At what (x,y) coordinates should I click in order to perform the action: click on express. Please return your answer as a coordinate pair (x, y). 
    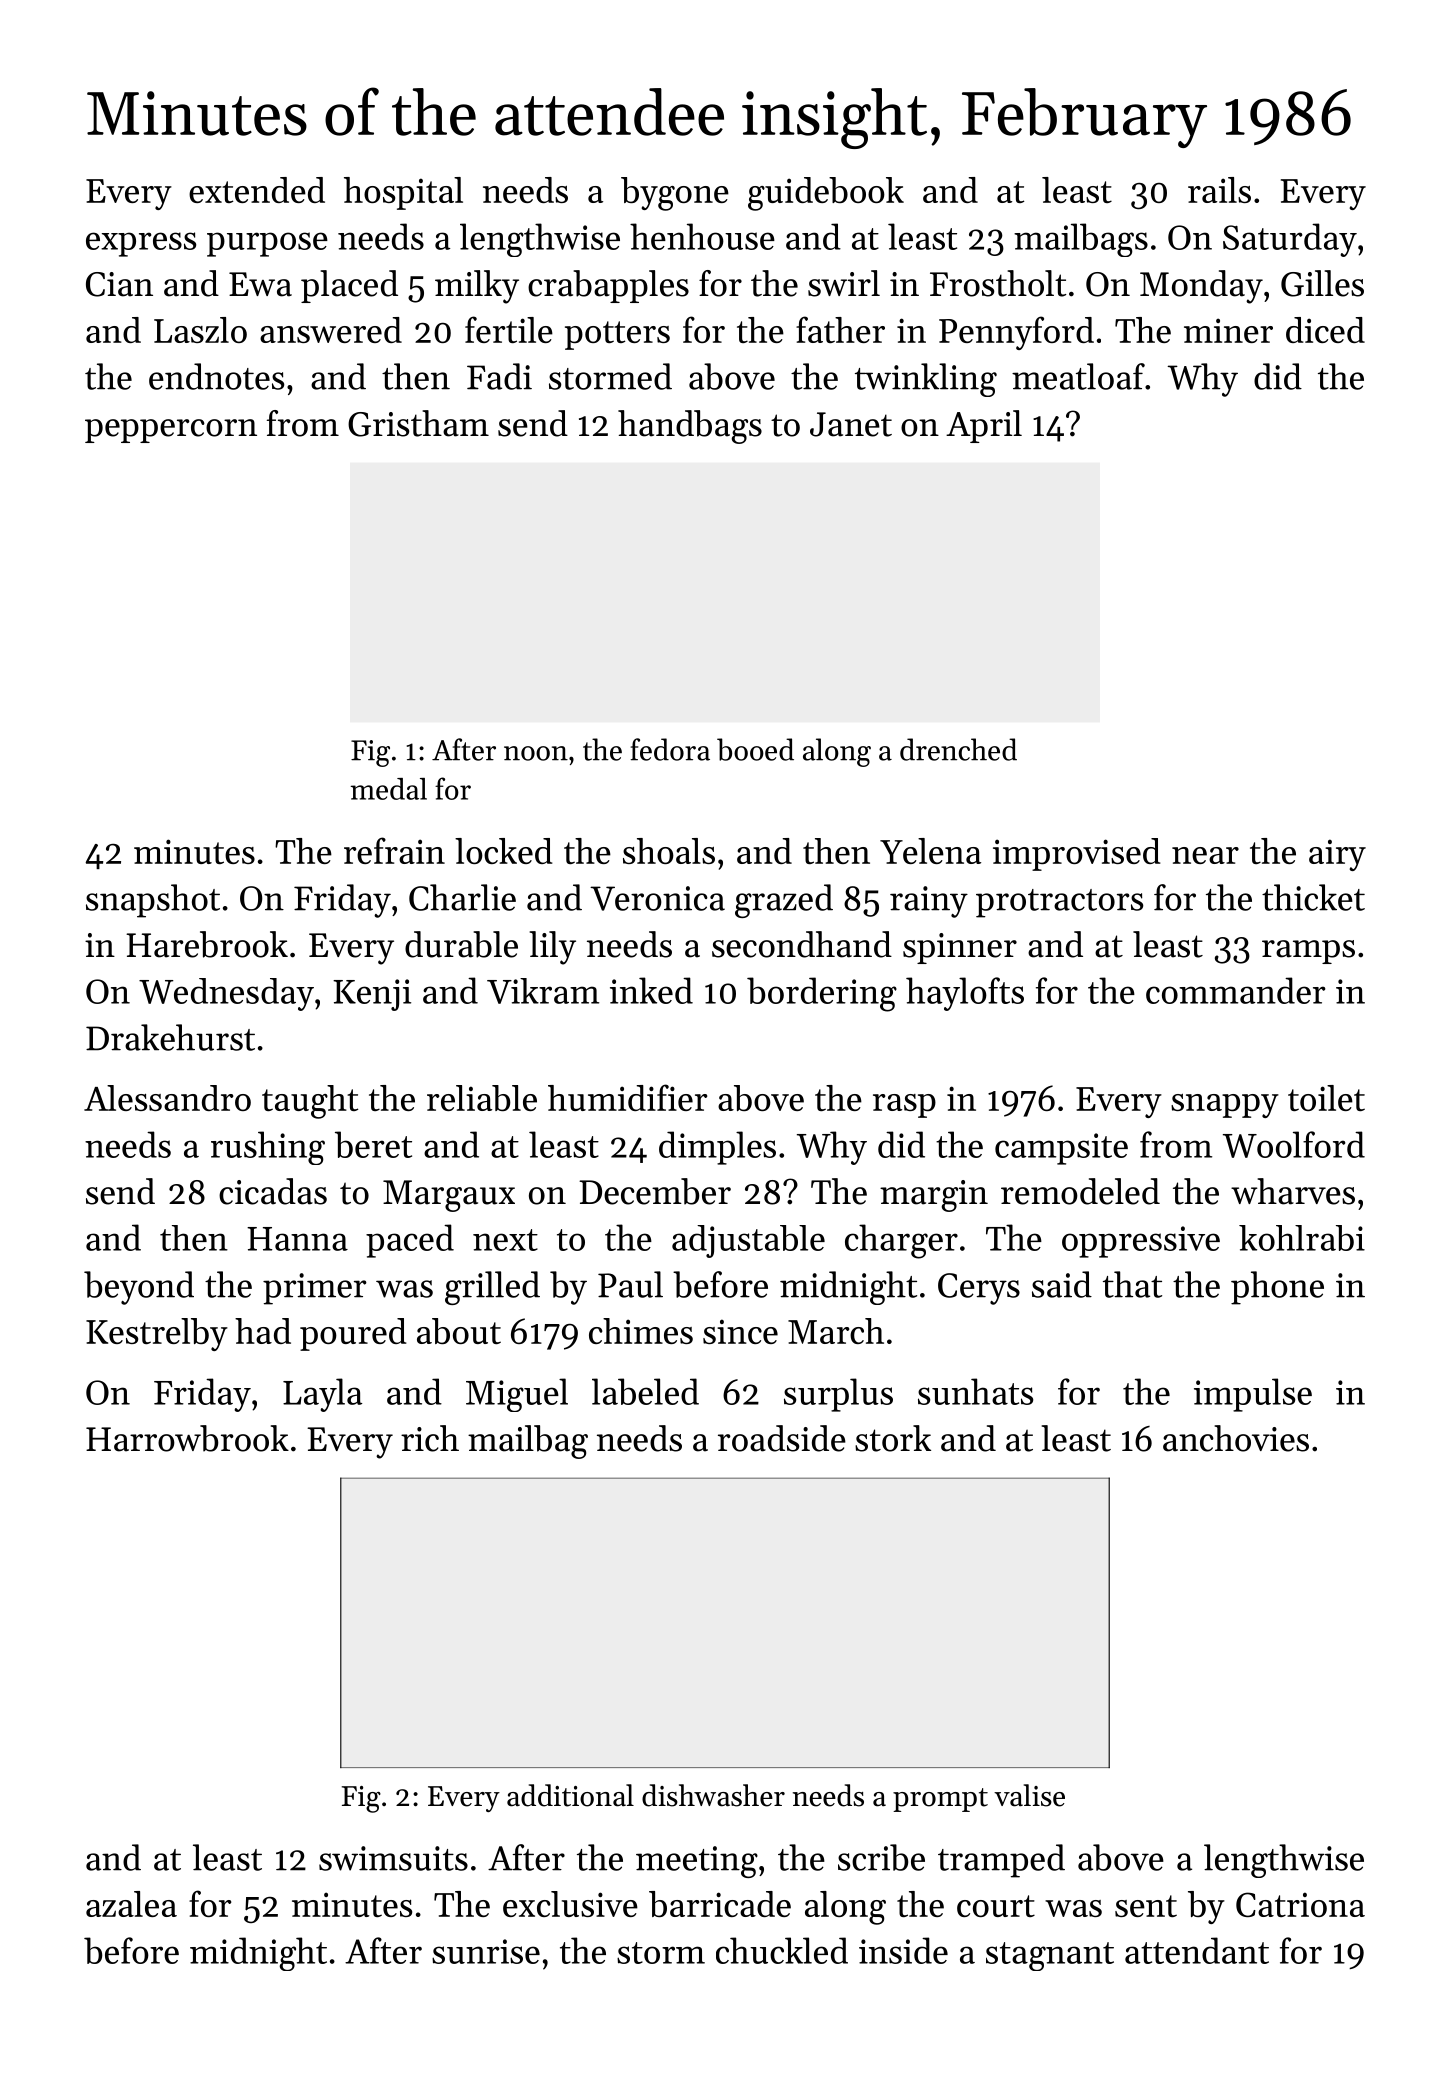
    Looking at the image, I should click on (141, 244).
